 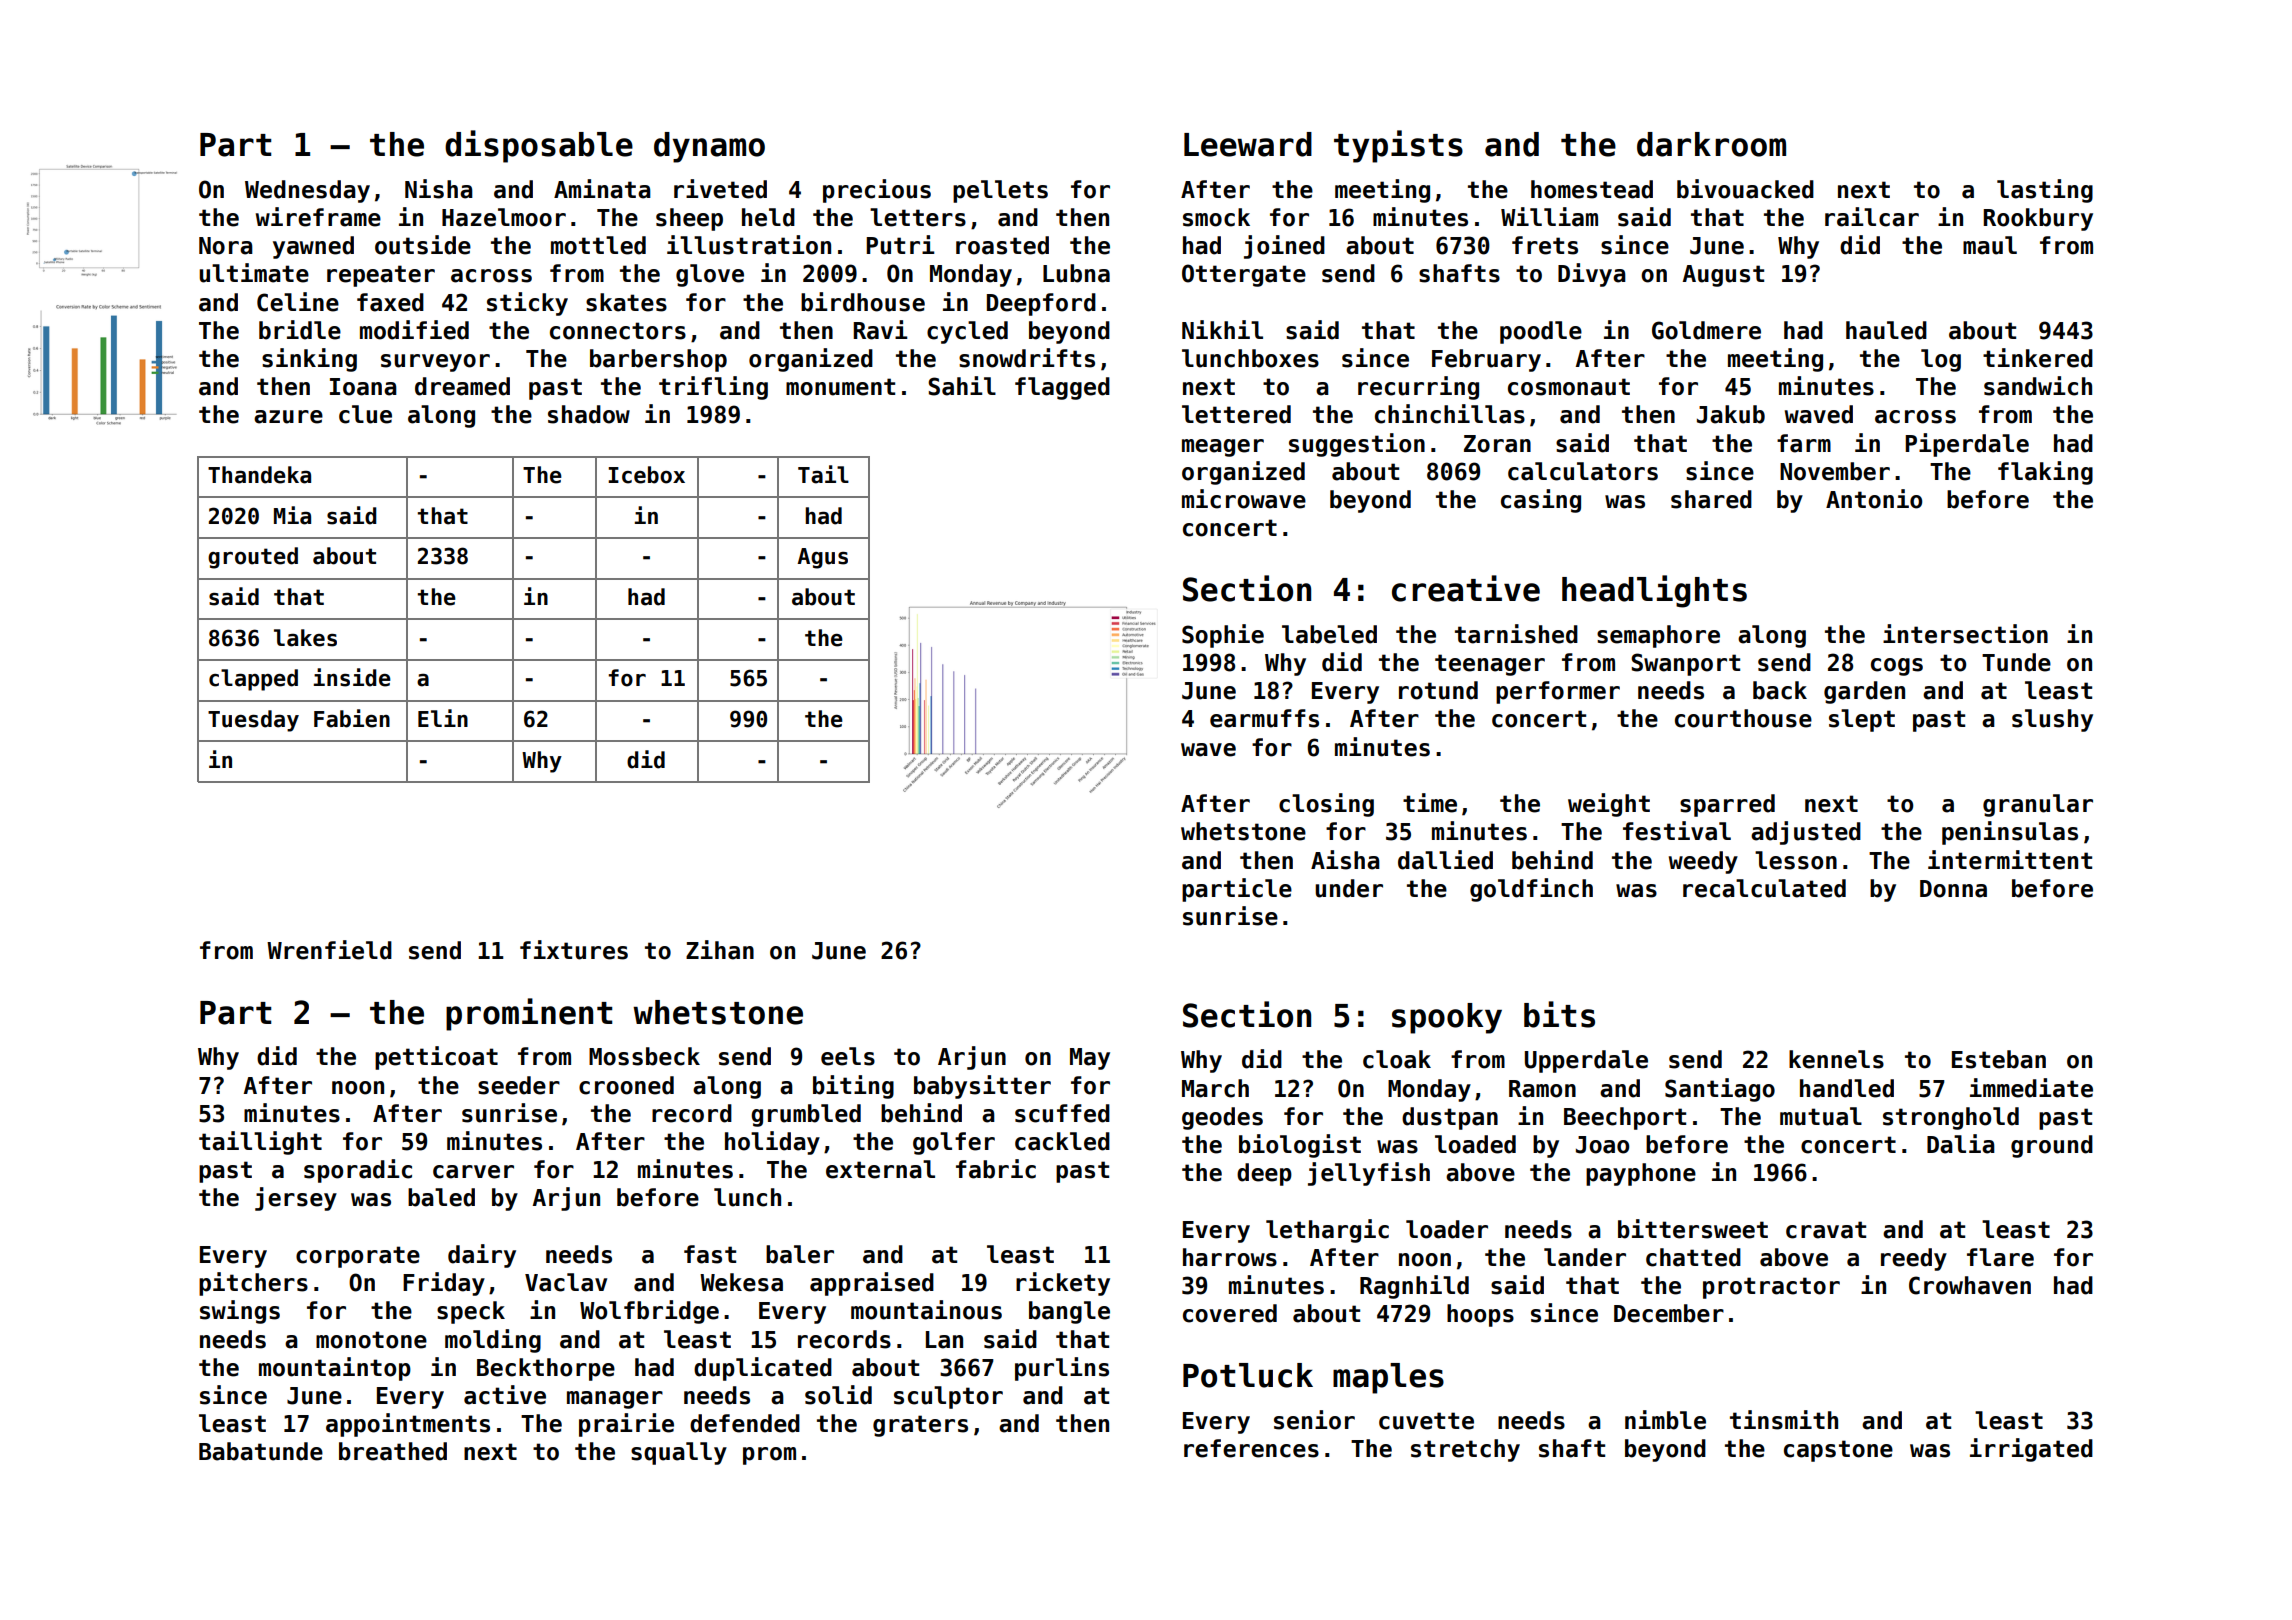 What do you see at coordinates (863, 302) in the screenshot?
I see `birdhouse` at bounding box center [863, 302].
